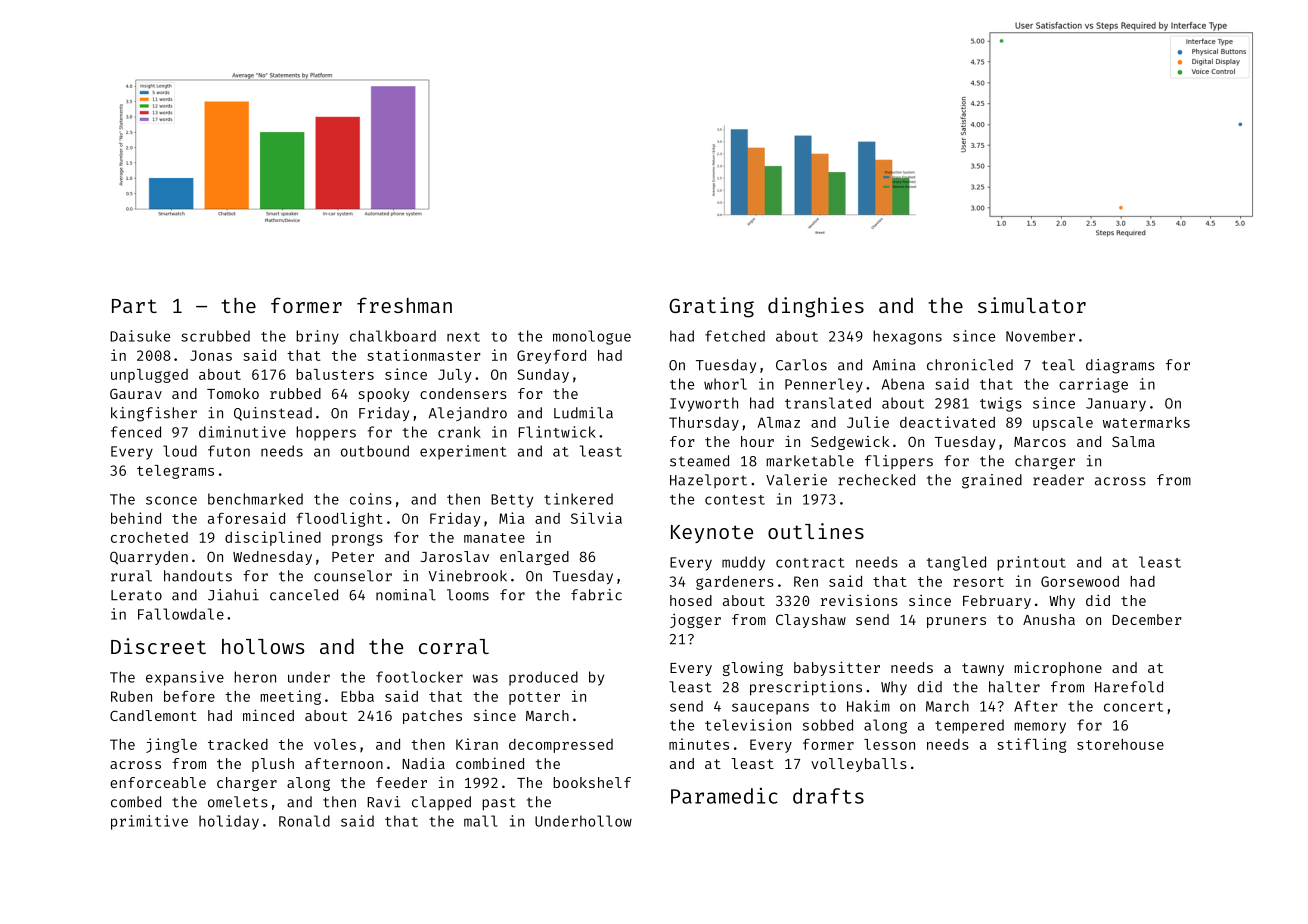 This image has width=1308, height=924. I want to click on fetched, so click(735, 336).
